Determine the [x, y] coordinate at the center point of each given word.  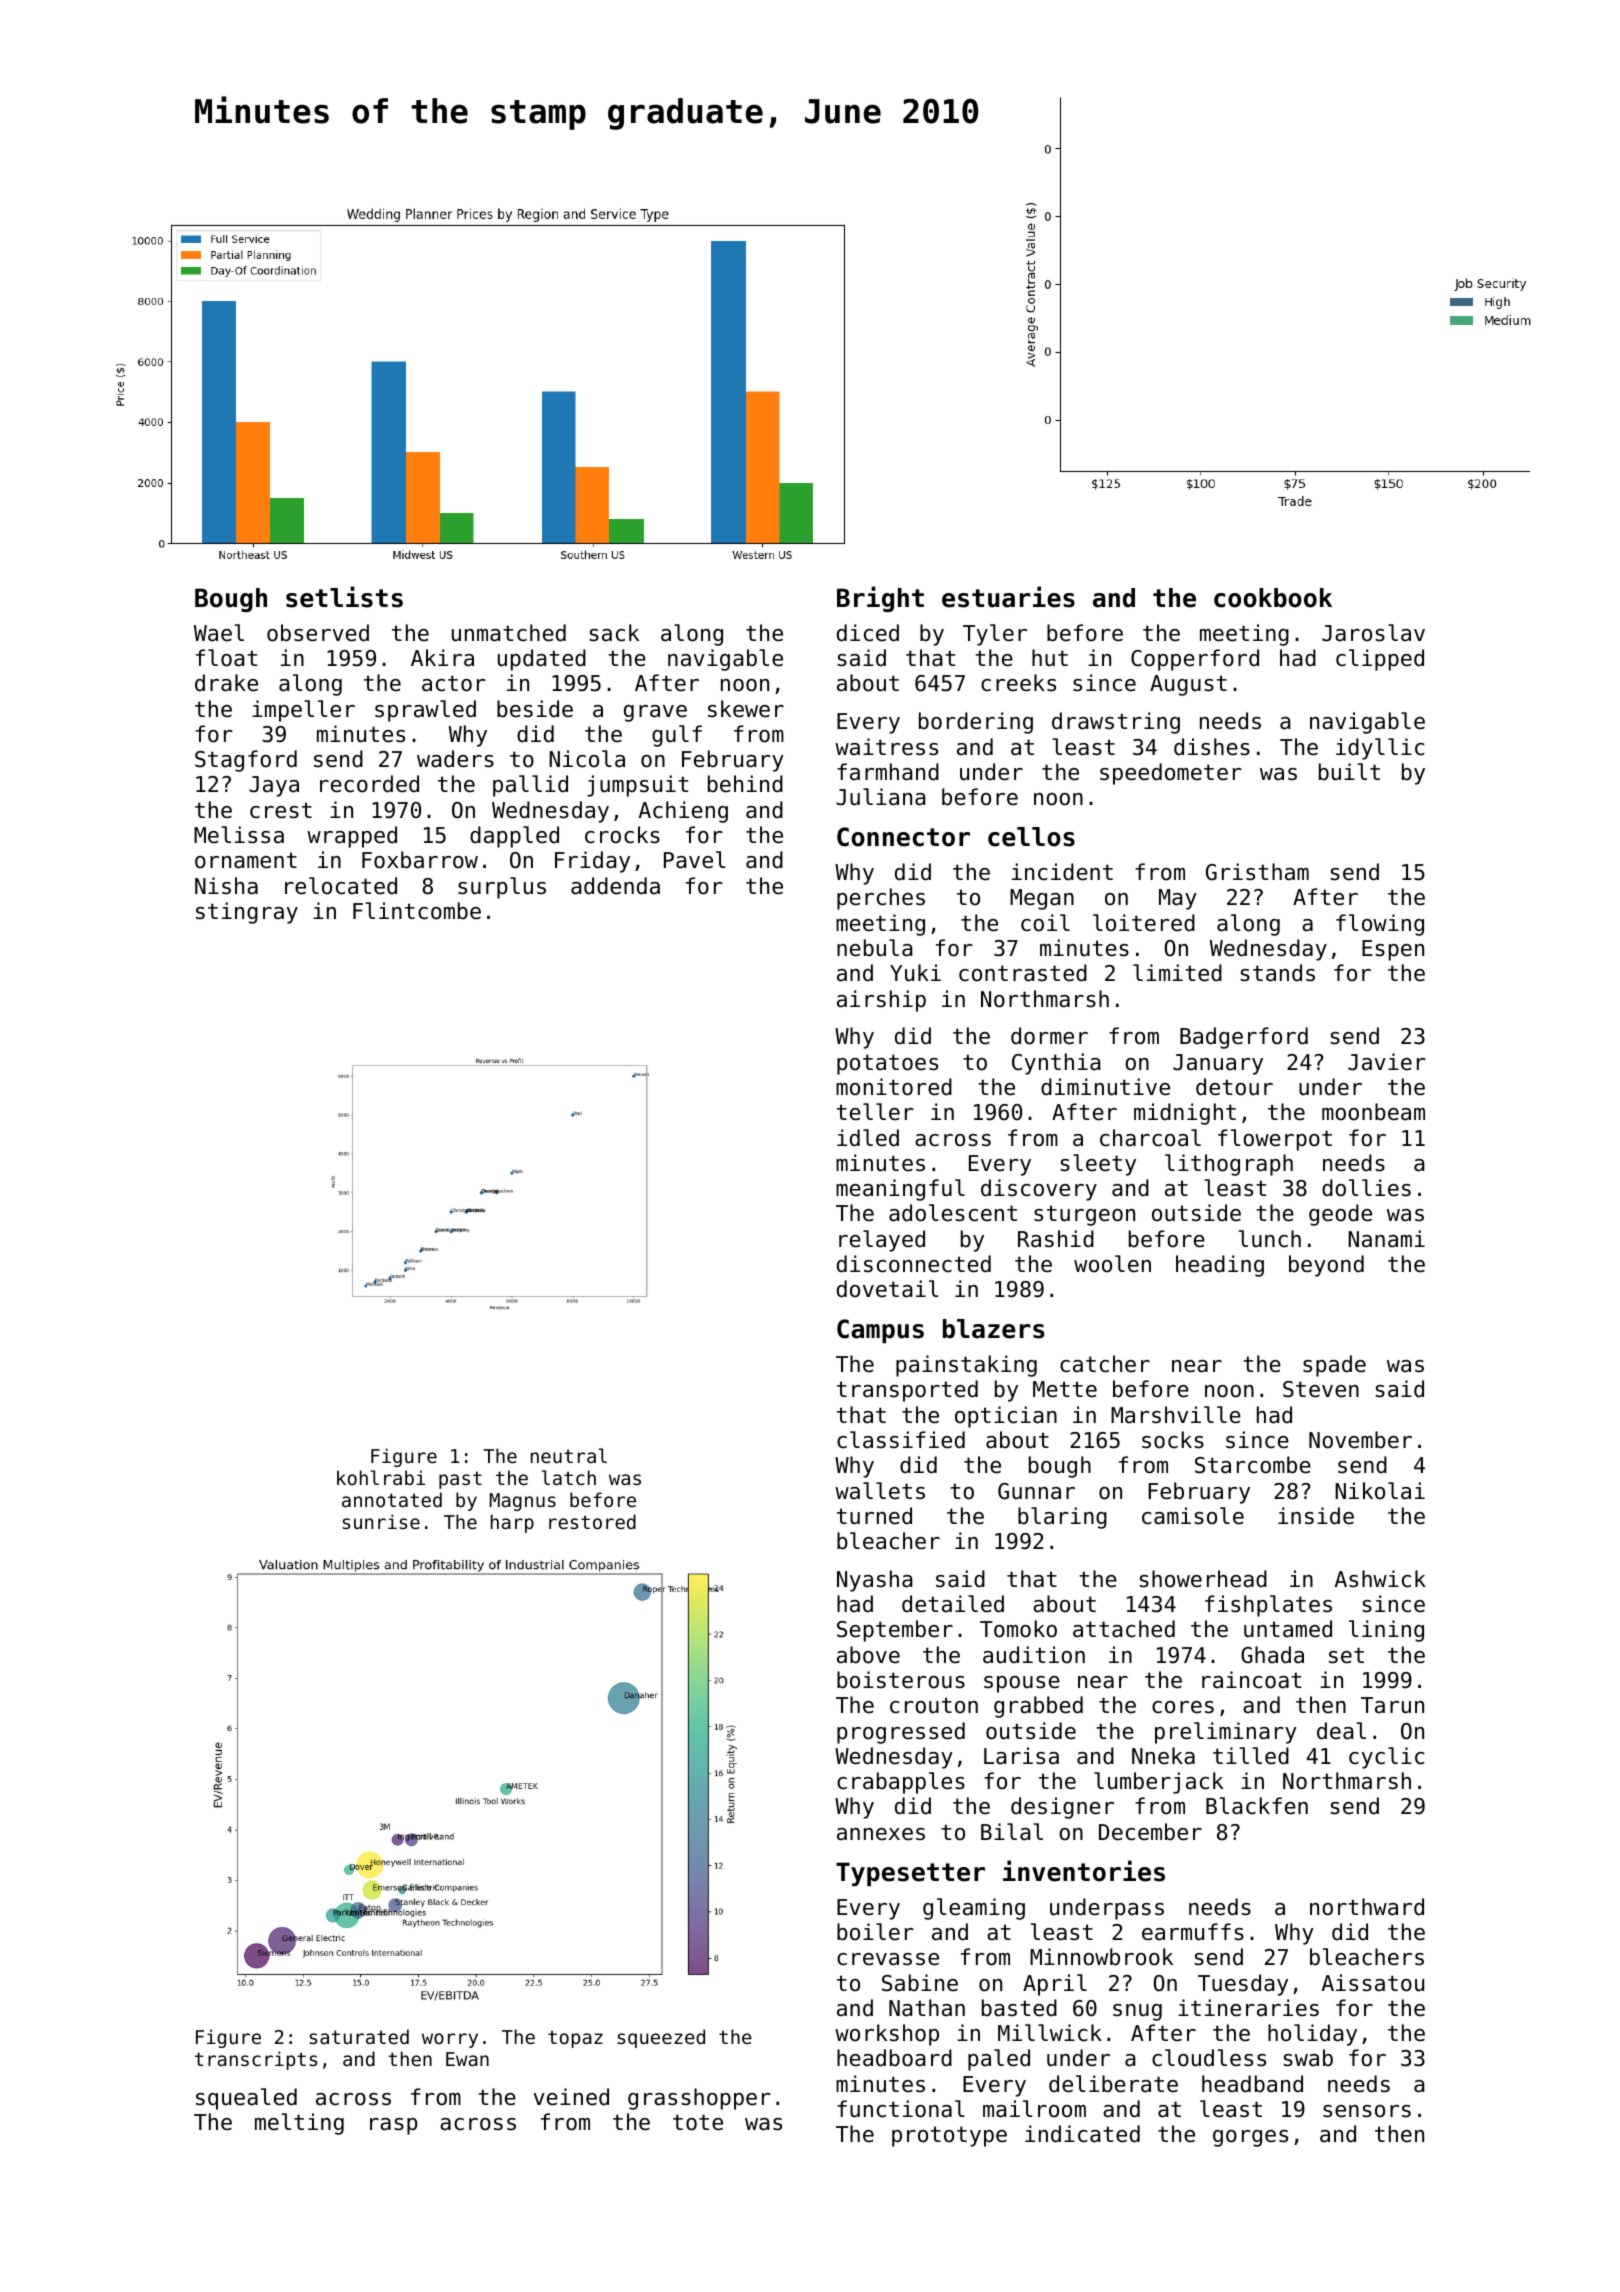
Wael [219, 633]
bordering [976, 723]
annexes [881, 1834]
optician [1006, 1417]
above [868, 1655]
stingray [247, 913]
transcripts [256, 2060]
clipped [1380, 660]
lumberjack [1158, 1783]
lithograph [1229, 1165]
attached [1124, 1629]
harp [512, 1523]
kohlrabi [381, 1477]
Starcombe [1253, 1465]
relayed [882, 1241]
